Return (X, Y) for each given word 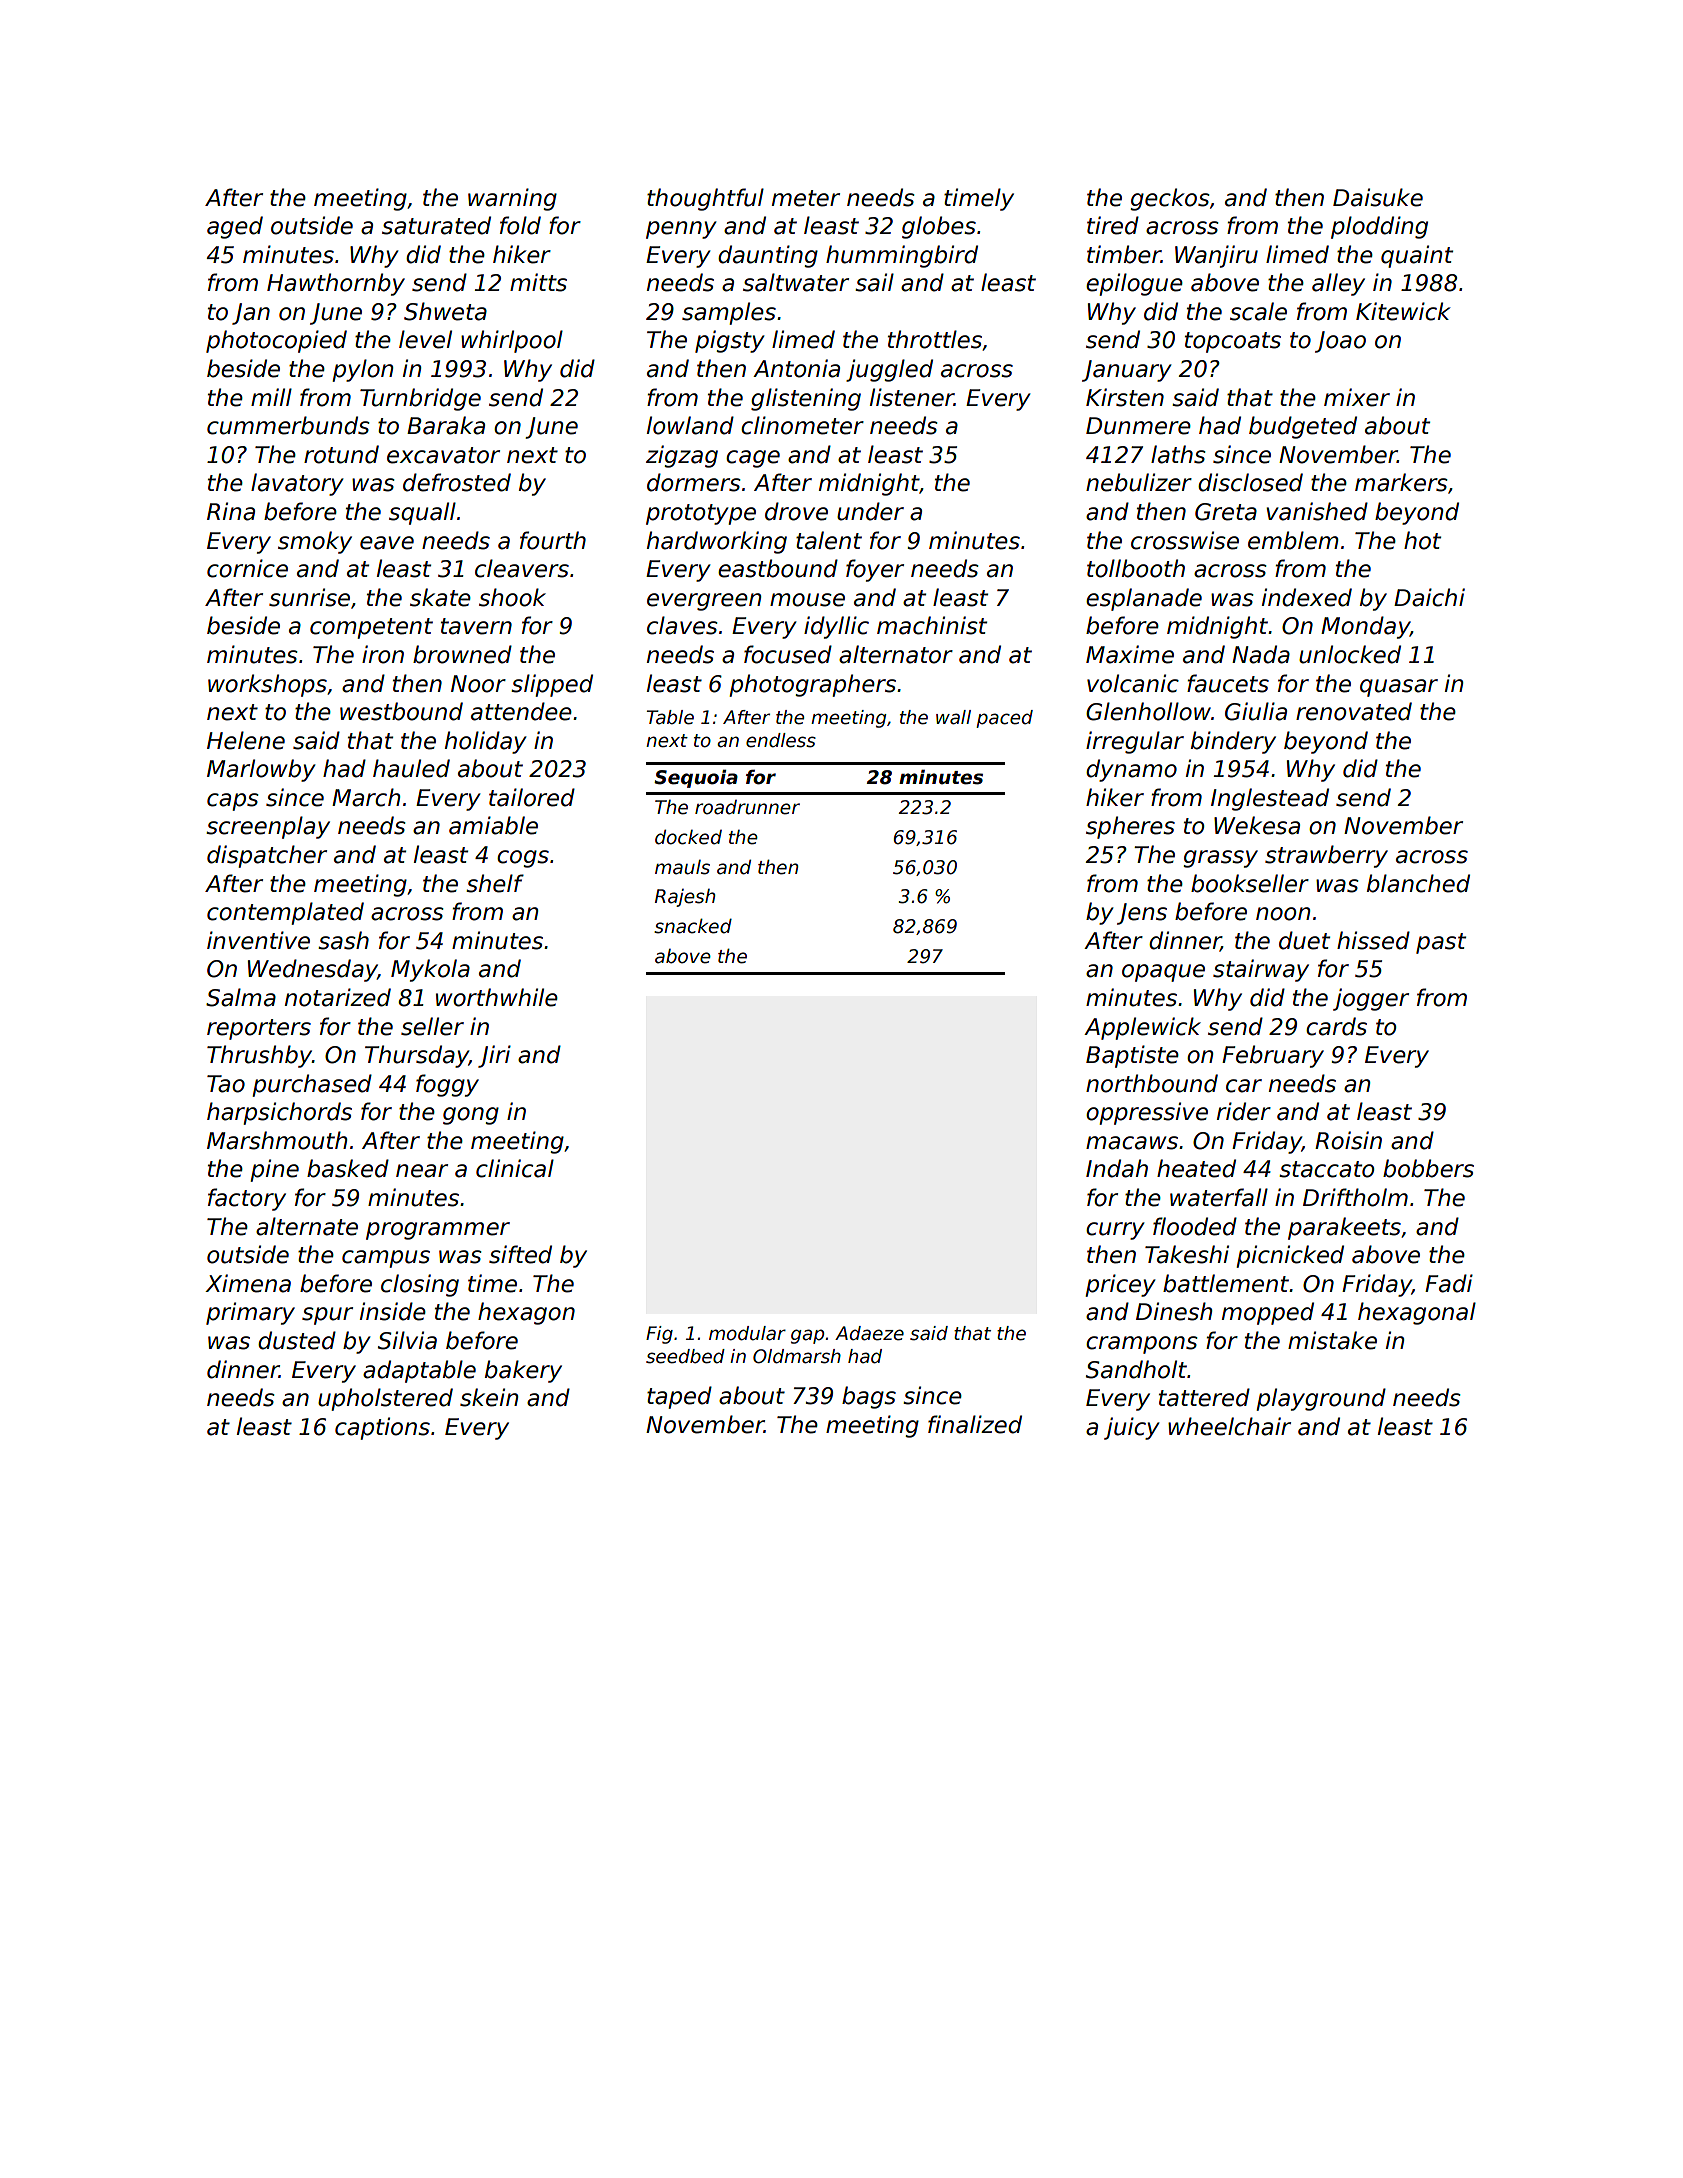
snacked (693, 926)
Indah (1117, 1168)
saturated (436, 225)
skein (489, 1397)
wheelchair (1229, 1426)
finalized (975, 1424)
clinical (515, 1168)
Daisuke (1378, 197)
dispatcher (267, 856)
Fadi (1449, 1283)
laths (1178, 454)
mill (271, 397)
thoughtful (705, 199)
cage (753, 459)
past (1441, 943)
